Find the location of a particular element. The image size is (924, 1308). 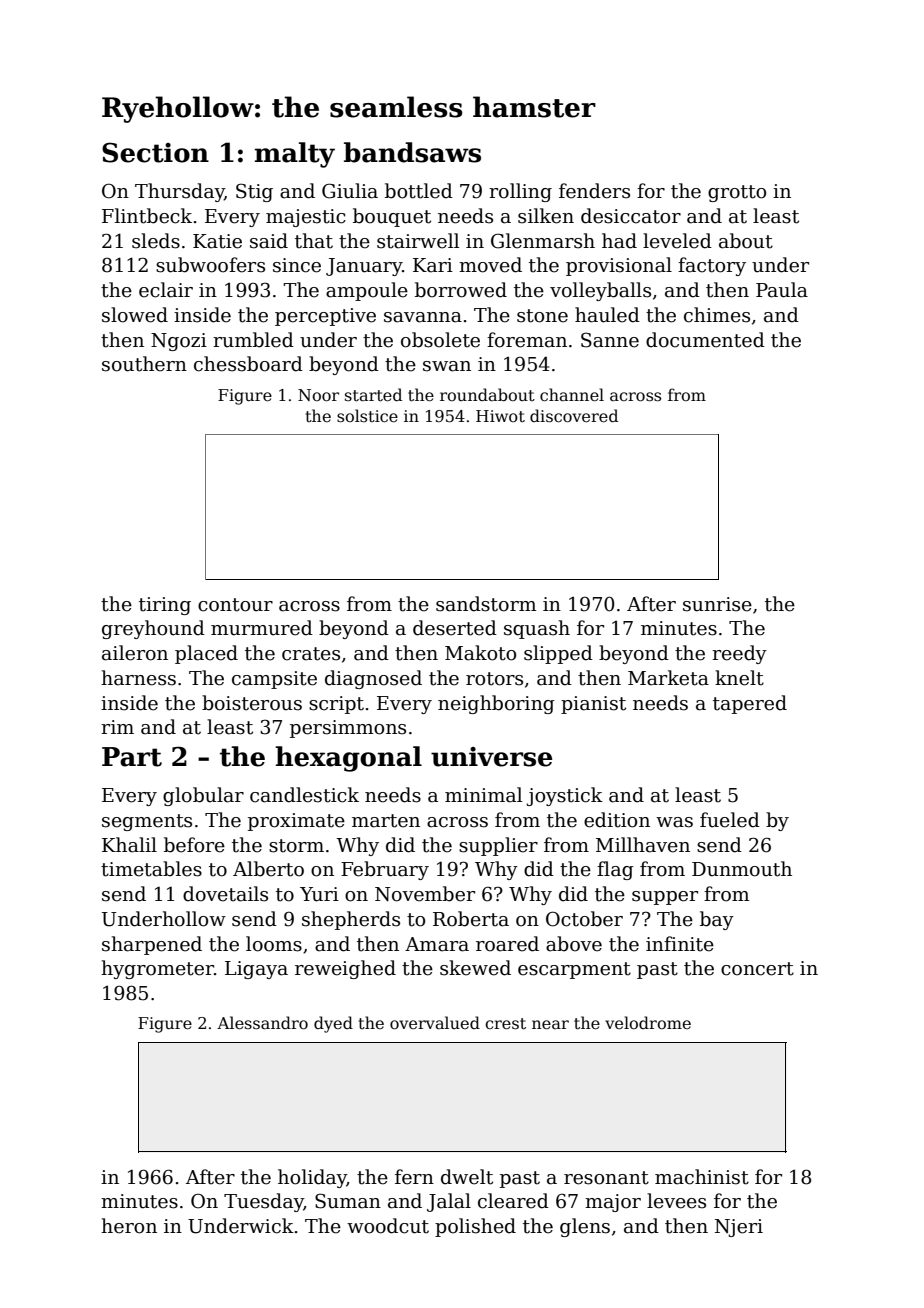

sunrise is located at coordinates (717, 604).
